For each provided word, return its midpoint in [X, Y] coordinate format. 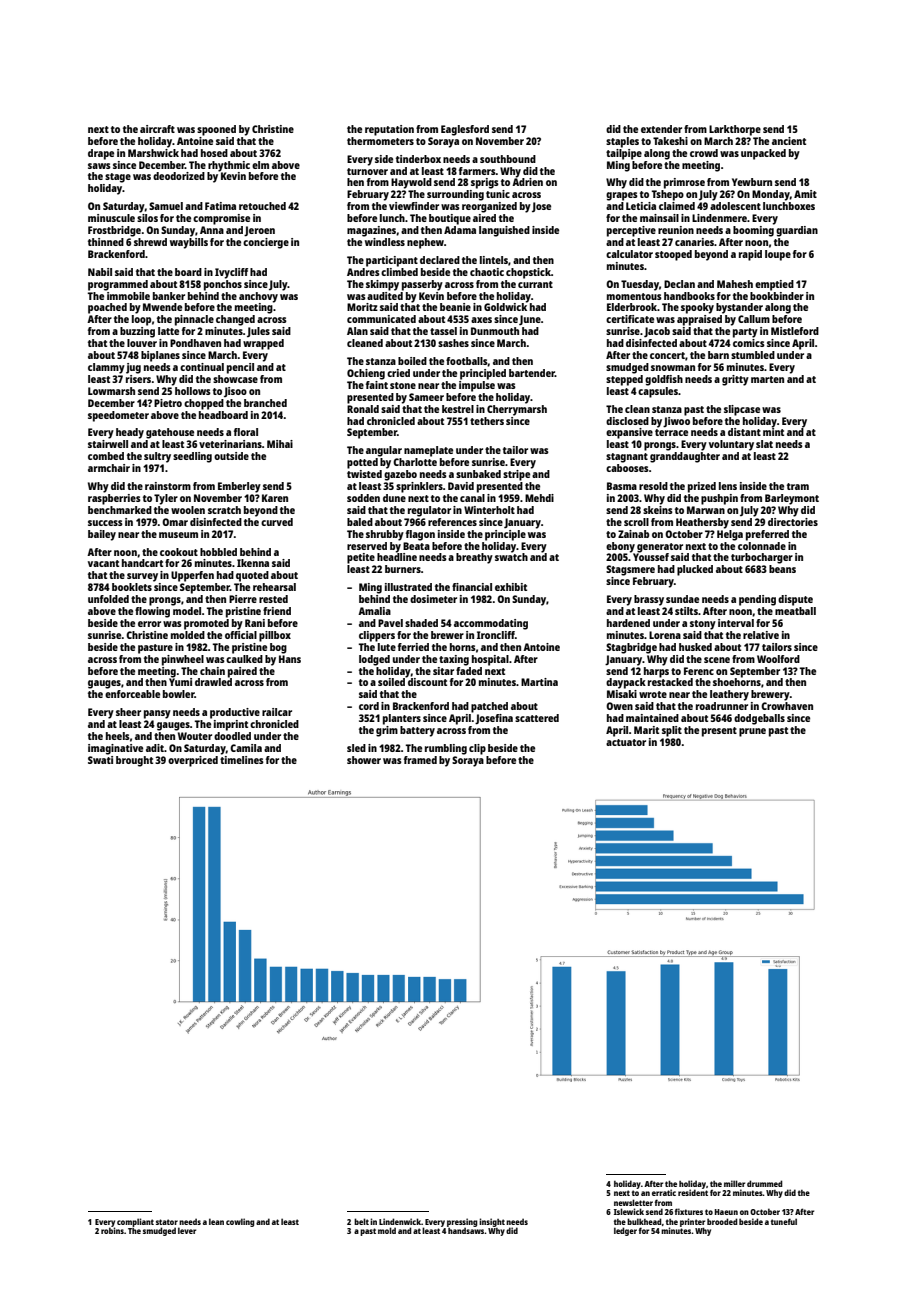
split [672, 731]
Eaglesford [465, 130]
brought [134, 761]
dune [394, 498]
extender [661, 129]
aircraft [157, 129]
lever [187, 1230]
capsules [658, 392]
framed [420, 760]
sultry [157, 457]
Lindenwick [400, 1221]
